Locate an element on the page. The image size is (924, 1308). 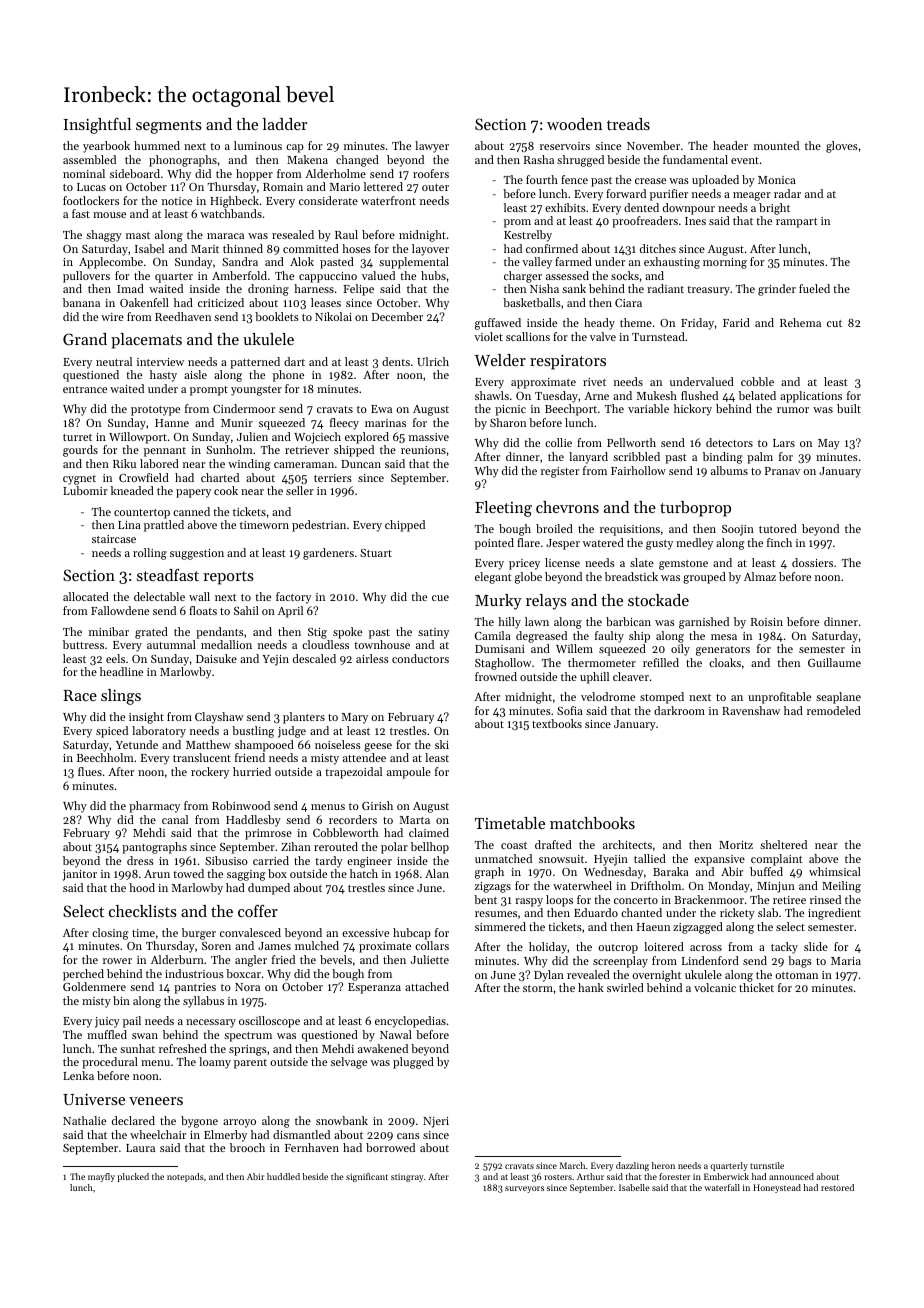
Moritz is located at coordinates (736, 845).
